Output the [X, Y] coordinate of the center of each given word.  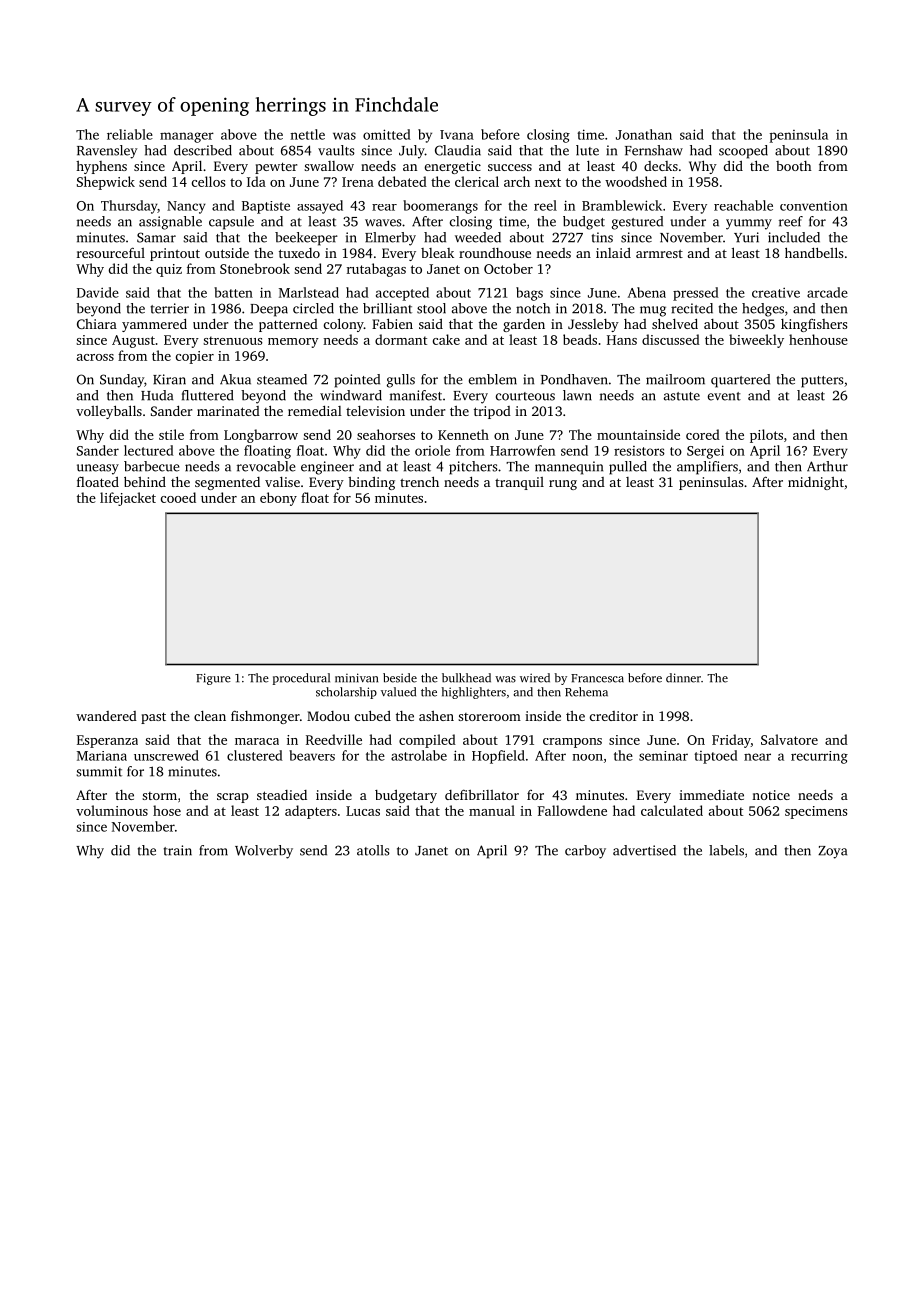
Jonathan [644, 134]
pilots [766, 436]
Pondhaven [574, 379]
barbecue [152, 466]
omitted [387, 134]
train [178, 850]
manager [187, 137]
